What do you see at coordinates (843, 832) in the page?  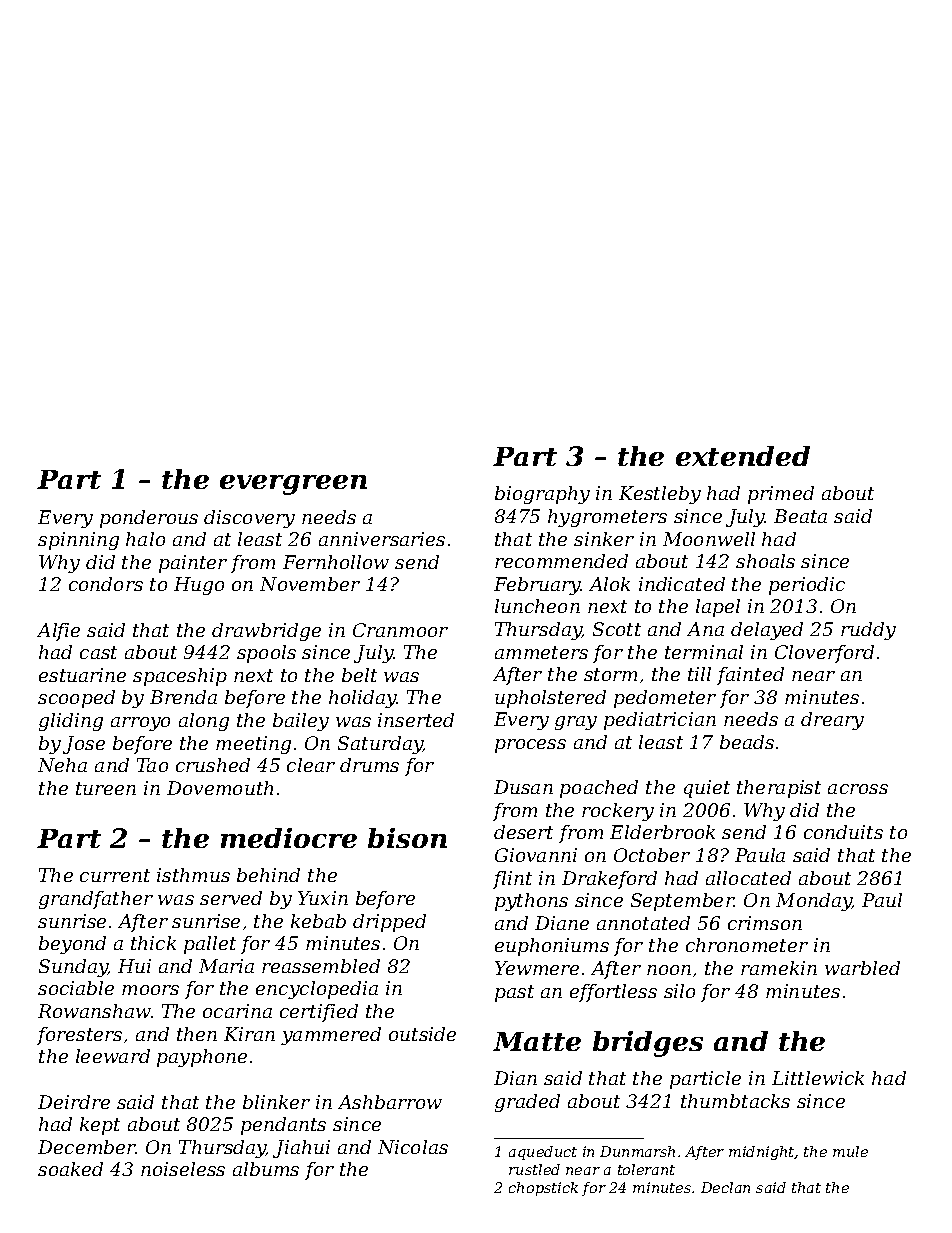 I see `conduits` at bounding box center [843, 832].
